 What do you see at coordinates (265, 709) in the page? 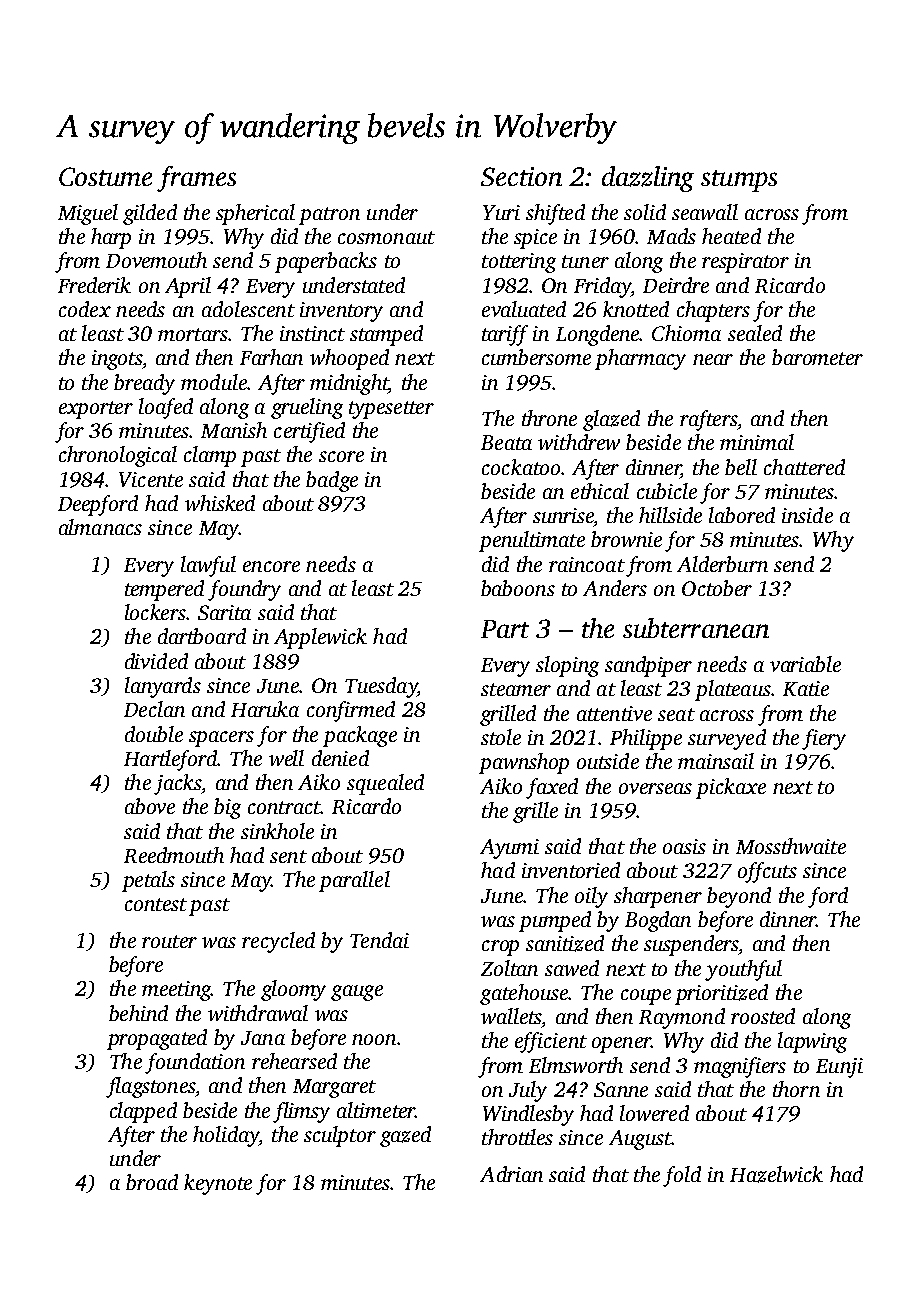
I see `Haruka` at bounding box center [265, 709].
